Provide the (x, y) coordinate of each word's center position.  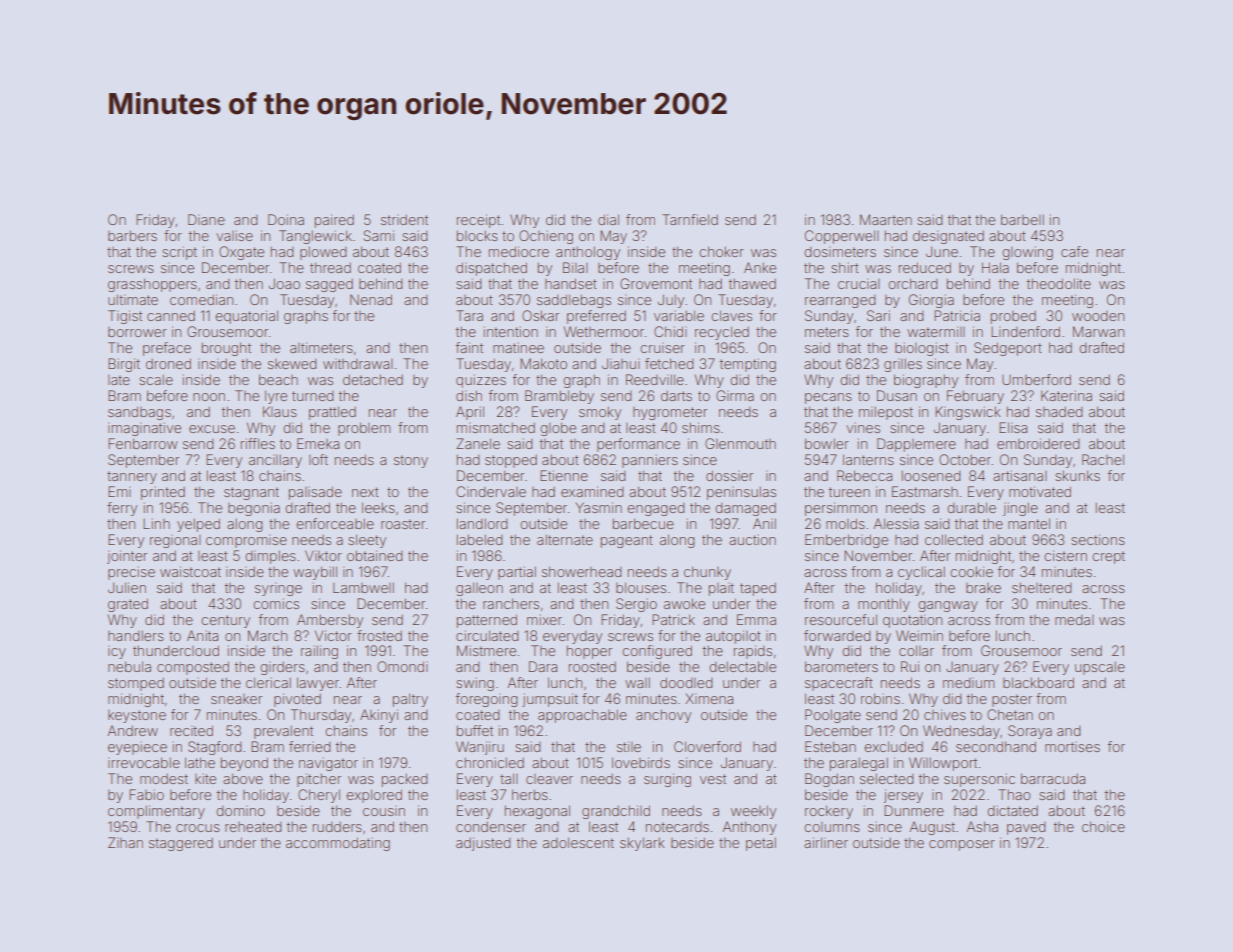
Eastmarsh (925, 491)
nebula (129, 666)
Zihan (125, 842)
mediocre (519, 251)
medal (1074, 620)
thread (330, 267)
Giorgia (931, 301)
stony (411, 461)
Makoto (543, 363)
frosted (379, 635)
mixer (544, 619)
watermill (936, 331)
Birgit (124, 365)
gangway (948, 606)
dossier (729, 475)
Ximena (709, 699)
